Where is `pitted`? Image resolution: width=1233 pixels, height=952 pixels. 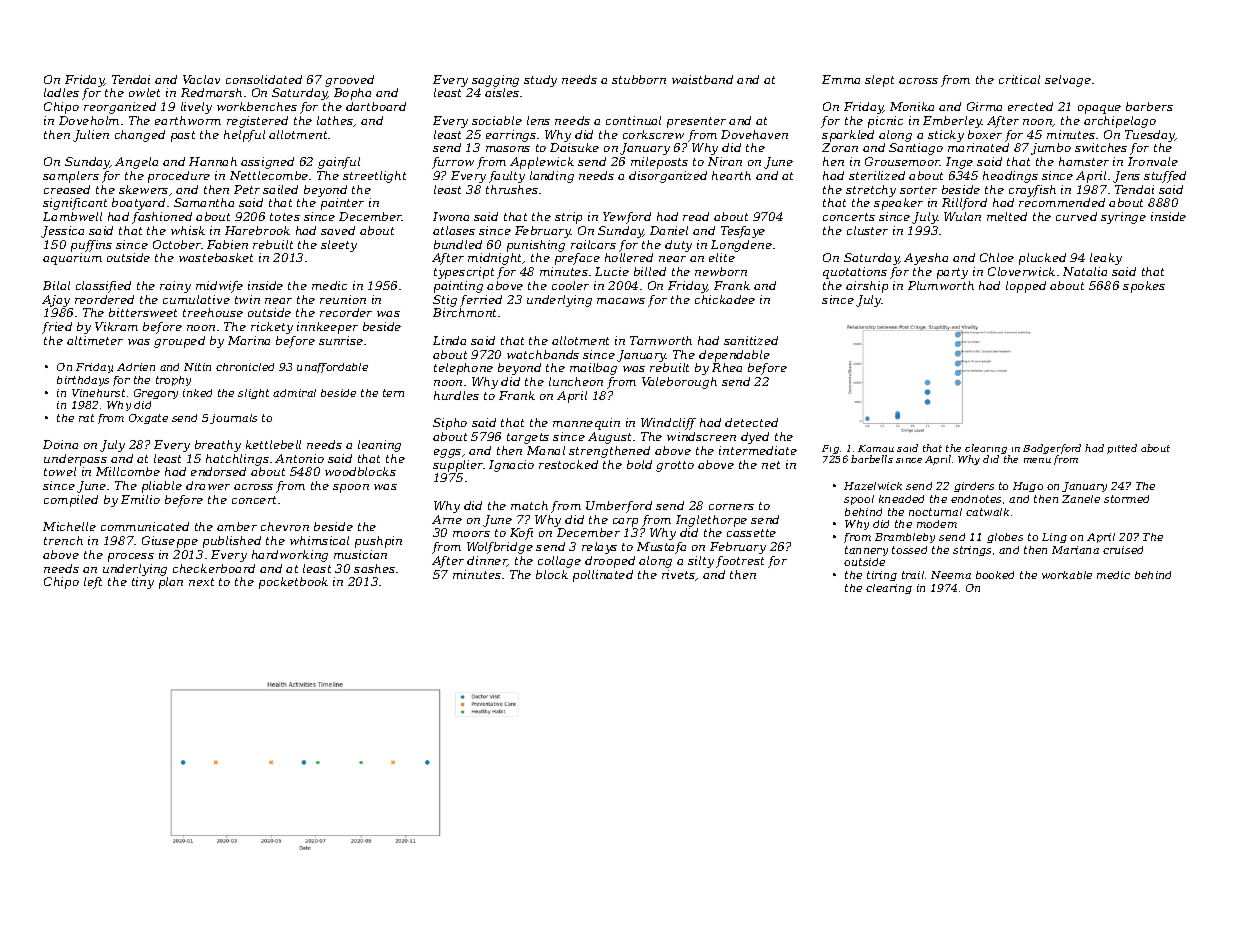 pitted is located at coordinates (1122, 449).
